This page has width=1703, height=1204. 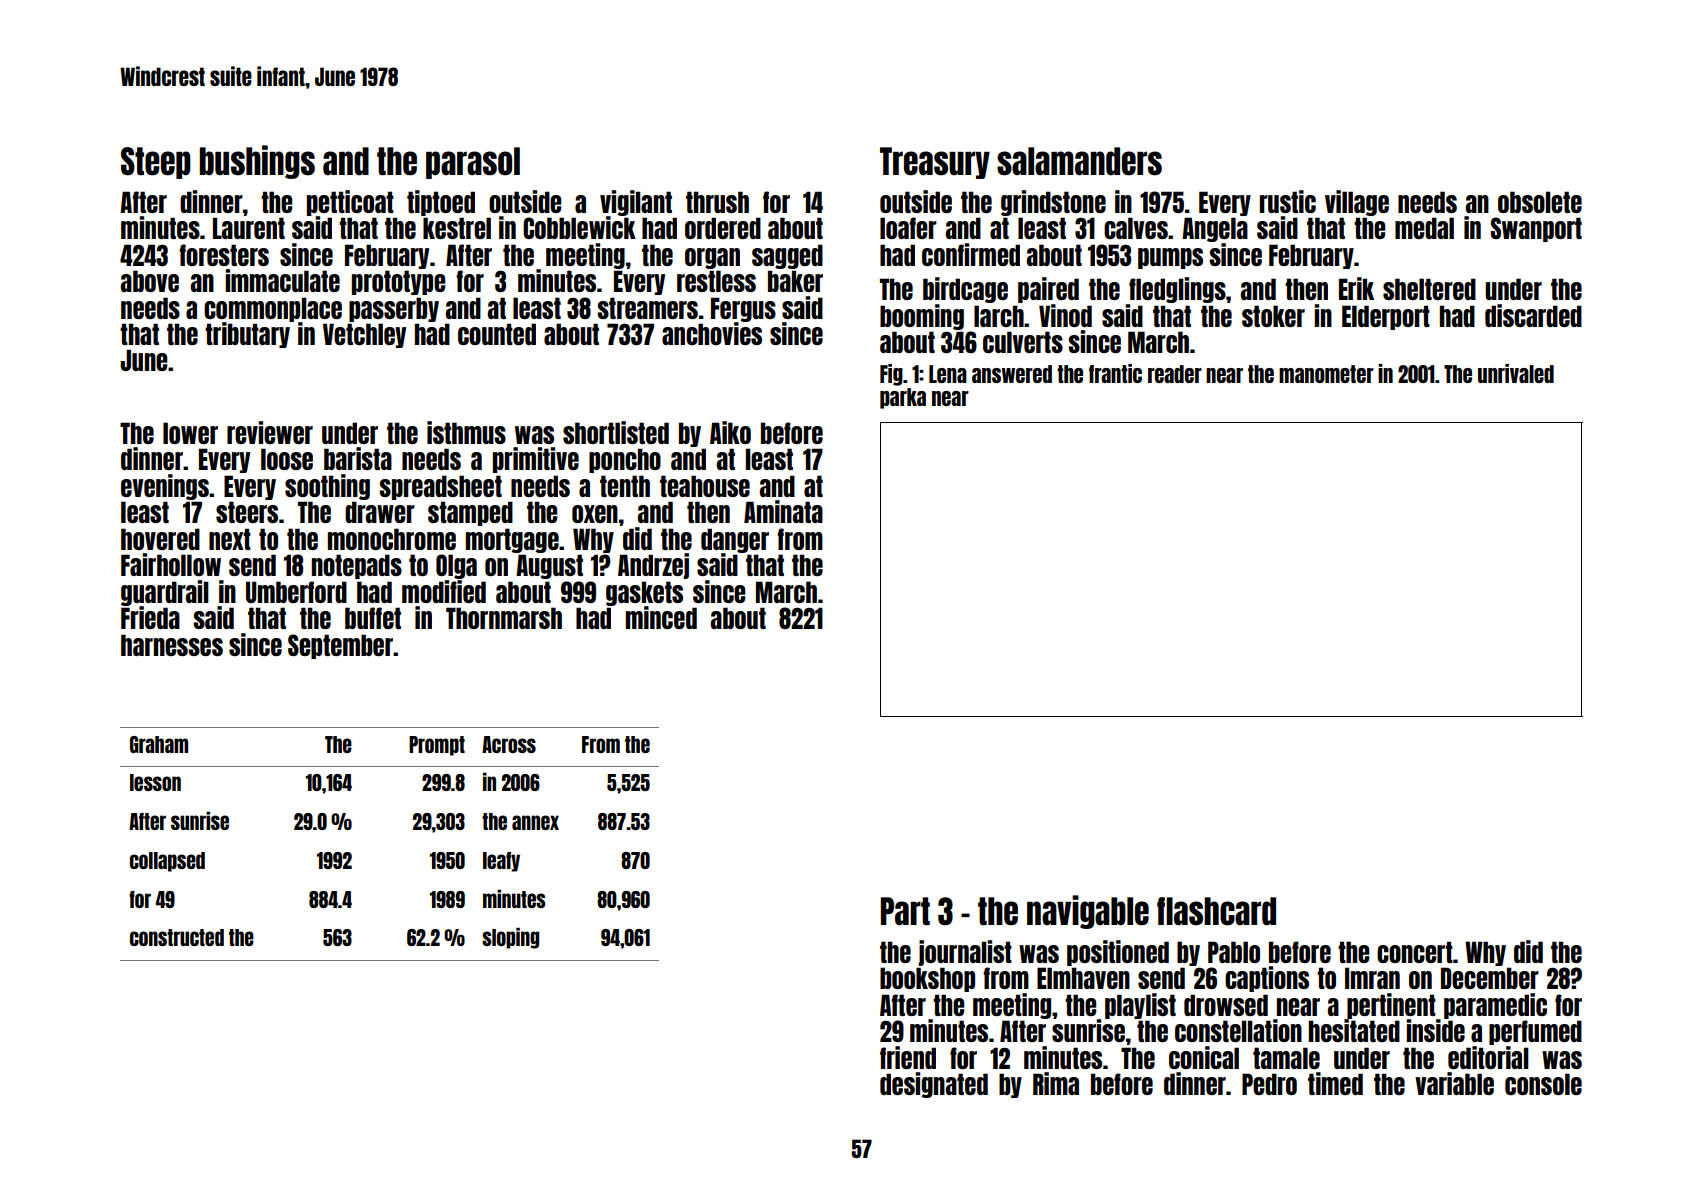 I want to click on manometer, so click(x=1326, y=374).
